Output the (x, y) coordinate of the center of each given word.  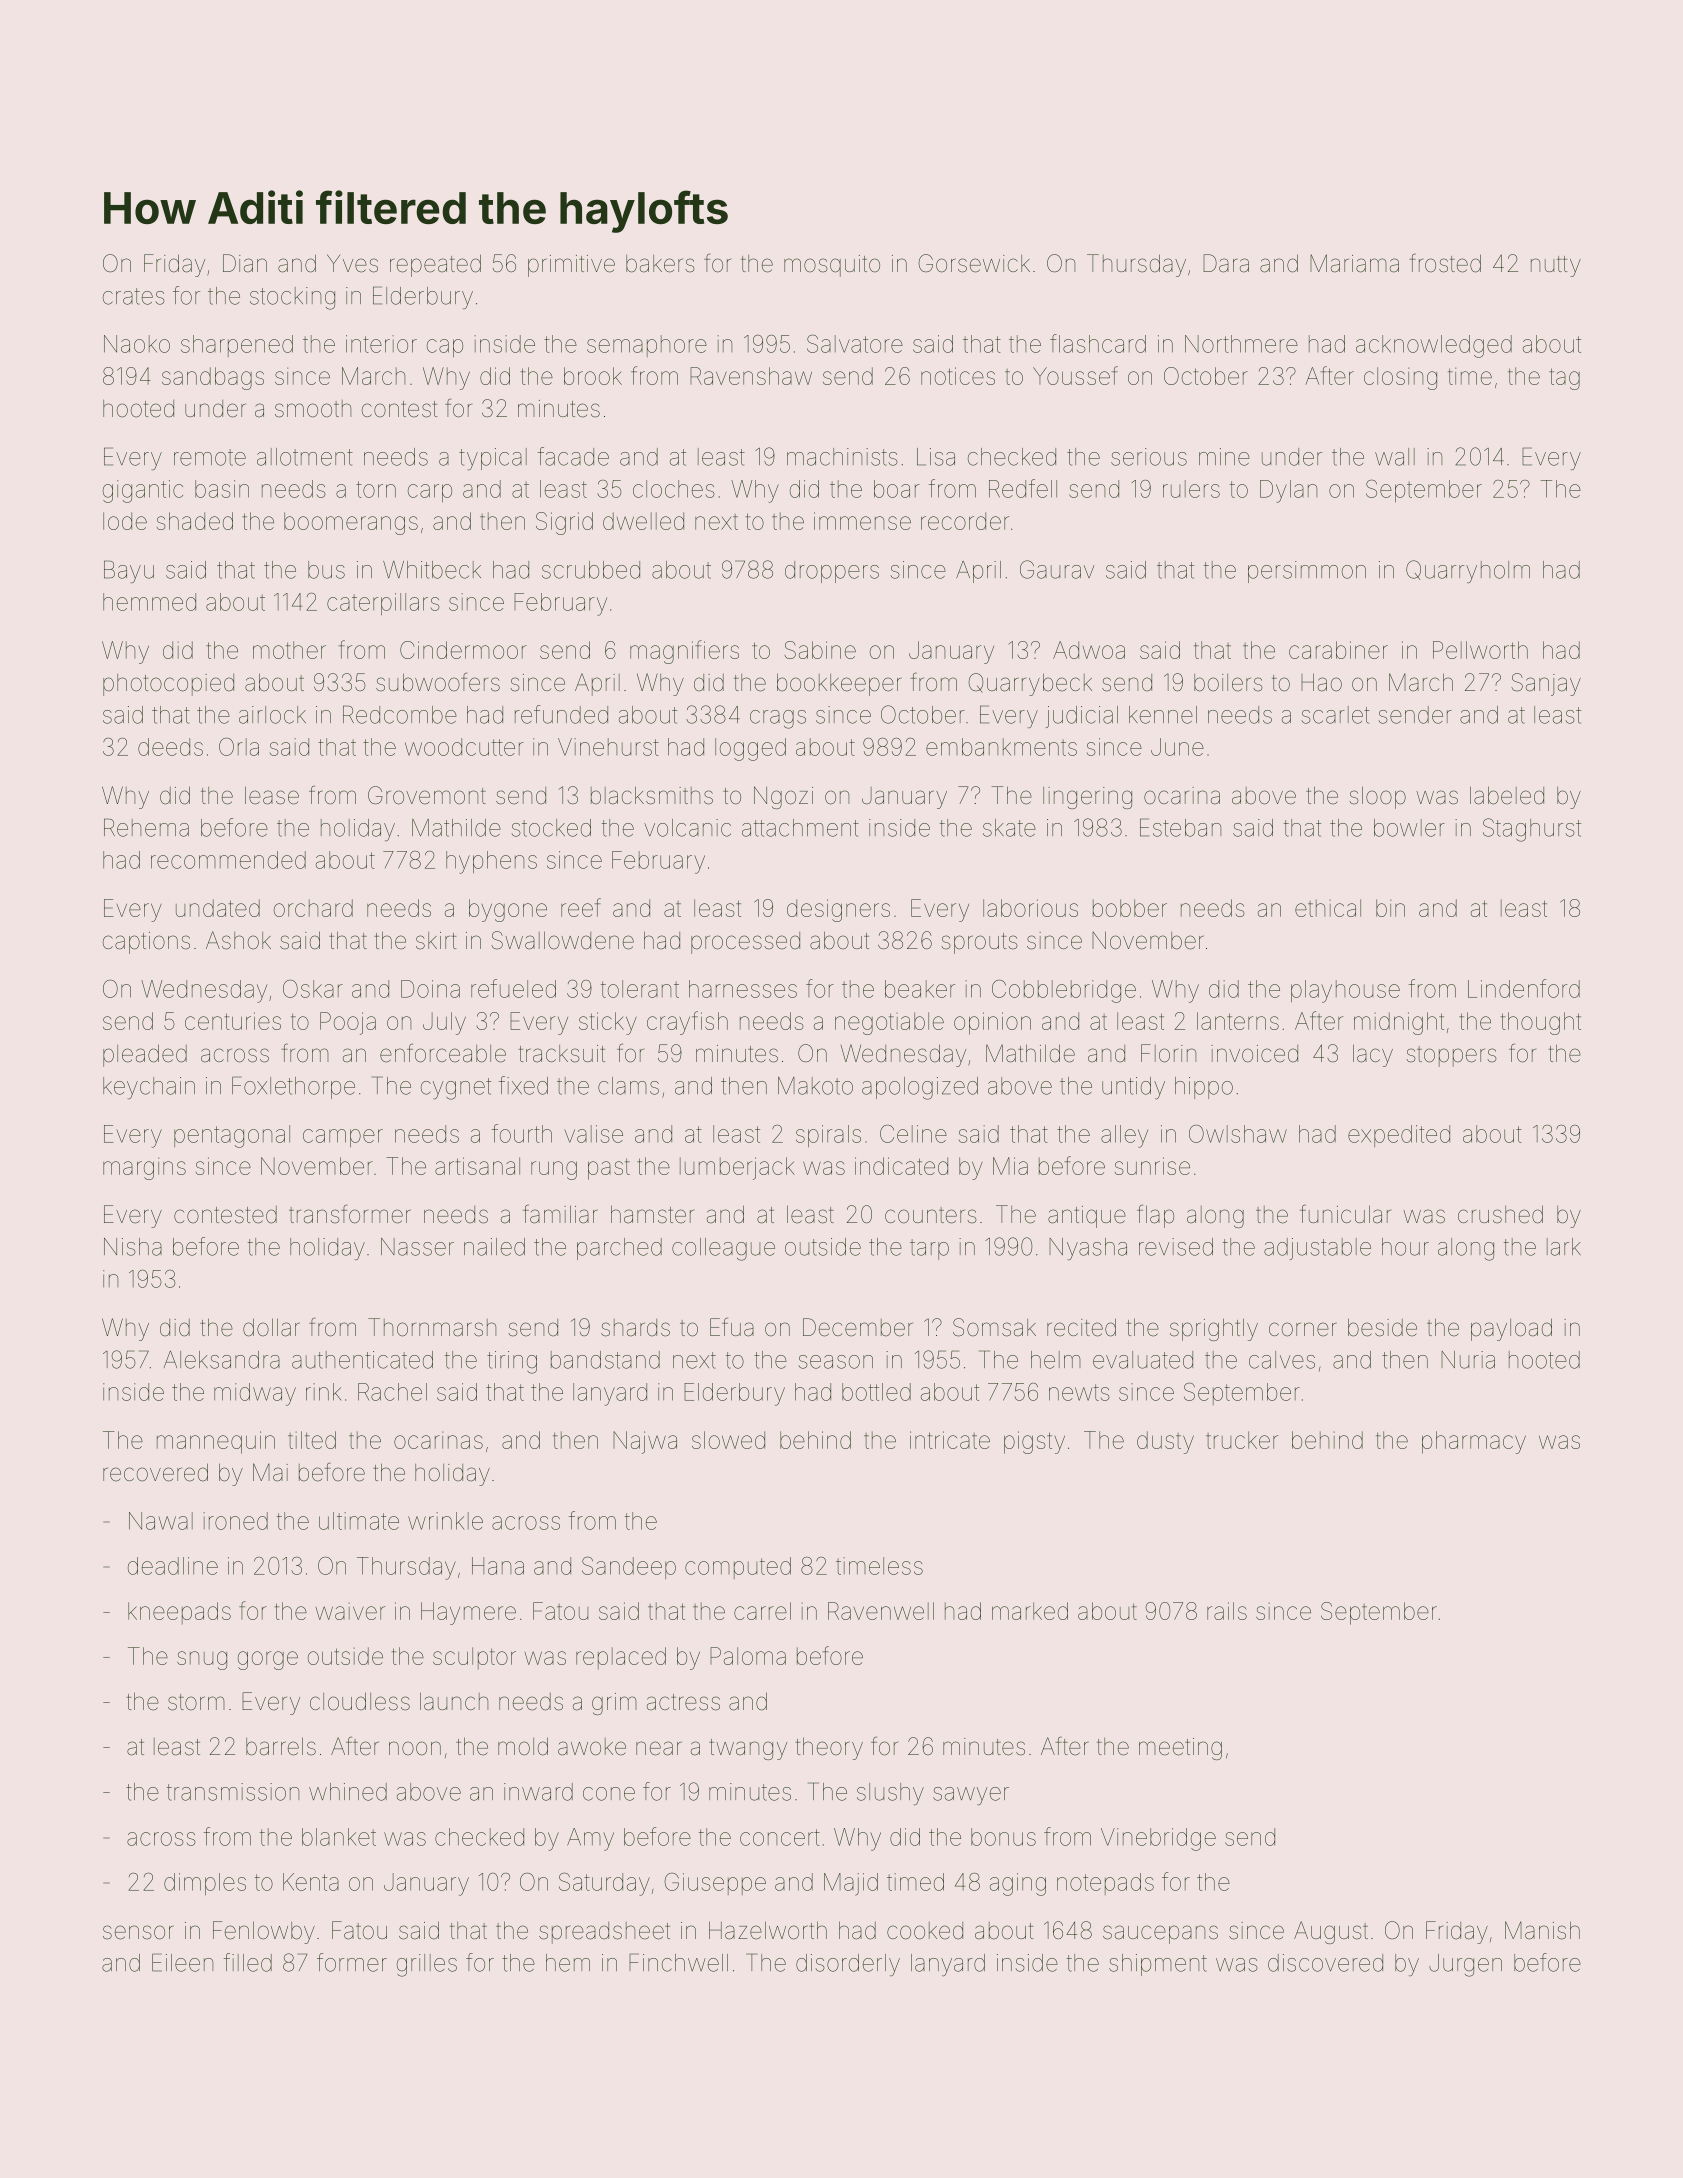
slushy (890, 1794)
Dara (1226, 263)
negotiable (889, 1023)
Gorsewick (974, 263)
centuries (233, 1021)
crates (134, 296)
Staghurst (1532, 830)
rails (1227, 1611)
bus (326, 570)
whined (348, 1792)
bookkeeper (839, 684)
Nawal (161, 1521)
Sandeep (629, 1567)
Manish (1542, 1930)
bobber (1130, 908)
